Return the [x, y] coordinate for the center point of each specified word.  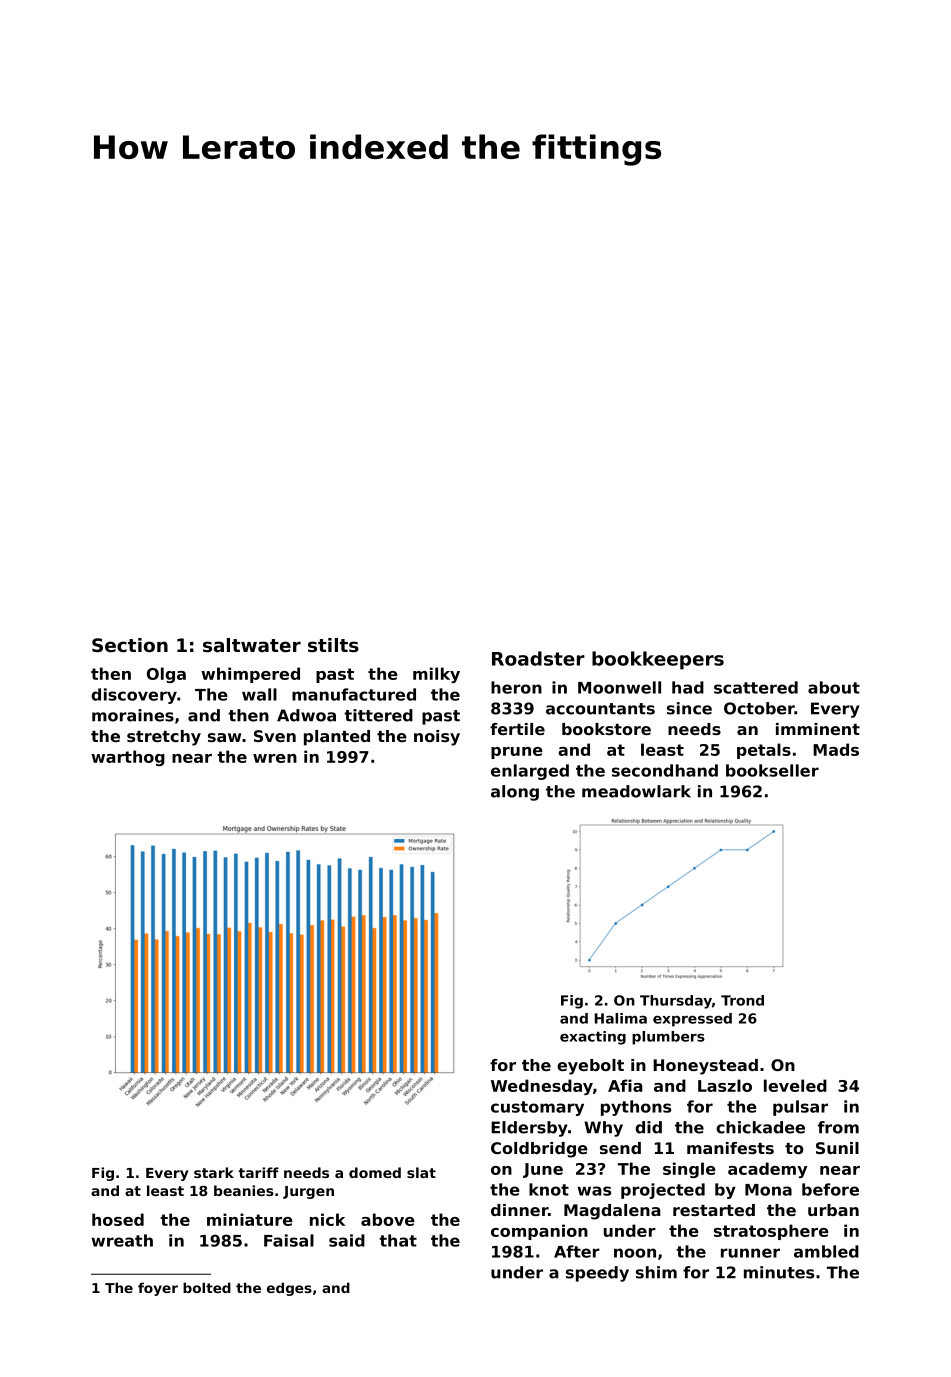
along [515, 793]
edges [289, 1289]
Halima [621, 1018]
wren [275, 758]
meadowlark [636, 791]
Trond [742, 1000]
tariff [258, 1172]
